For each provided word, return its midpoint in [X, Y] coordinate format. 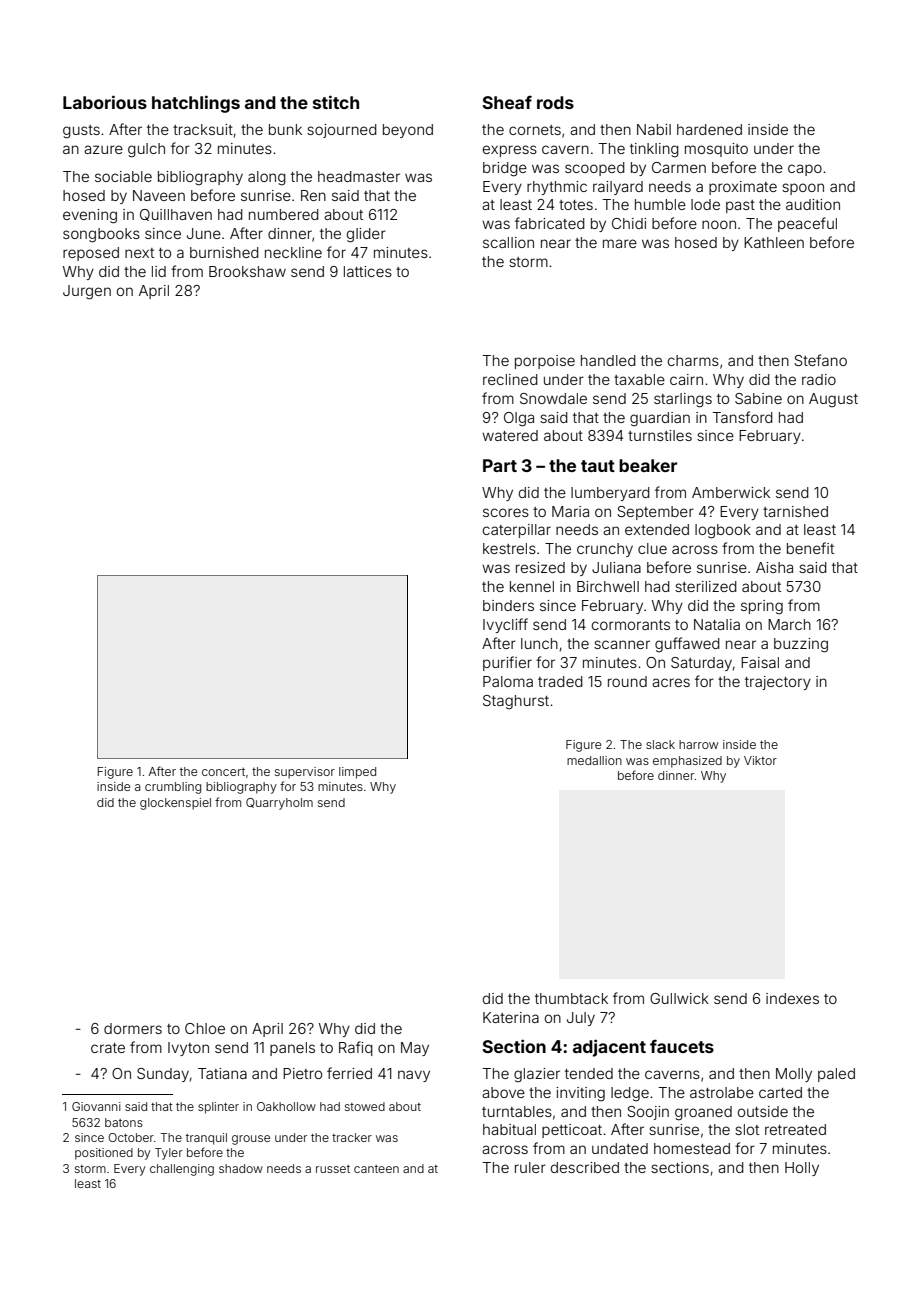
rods [555, 102]
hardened [709, 129]
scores [506, 512]
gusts [81, 132]
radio [819, 379]
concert [223, 772]
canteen [376, 1169]
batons [124, 1122]
